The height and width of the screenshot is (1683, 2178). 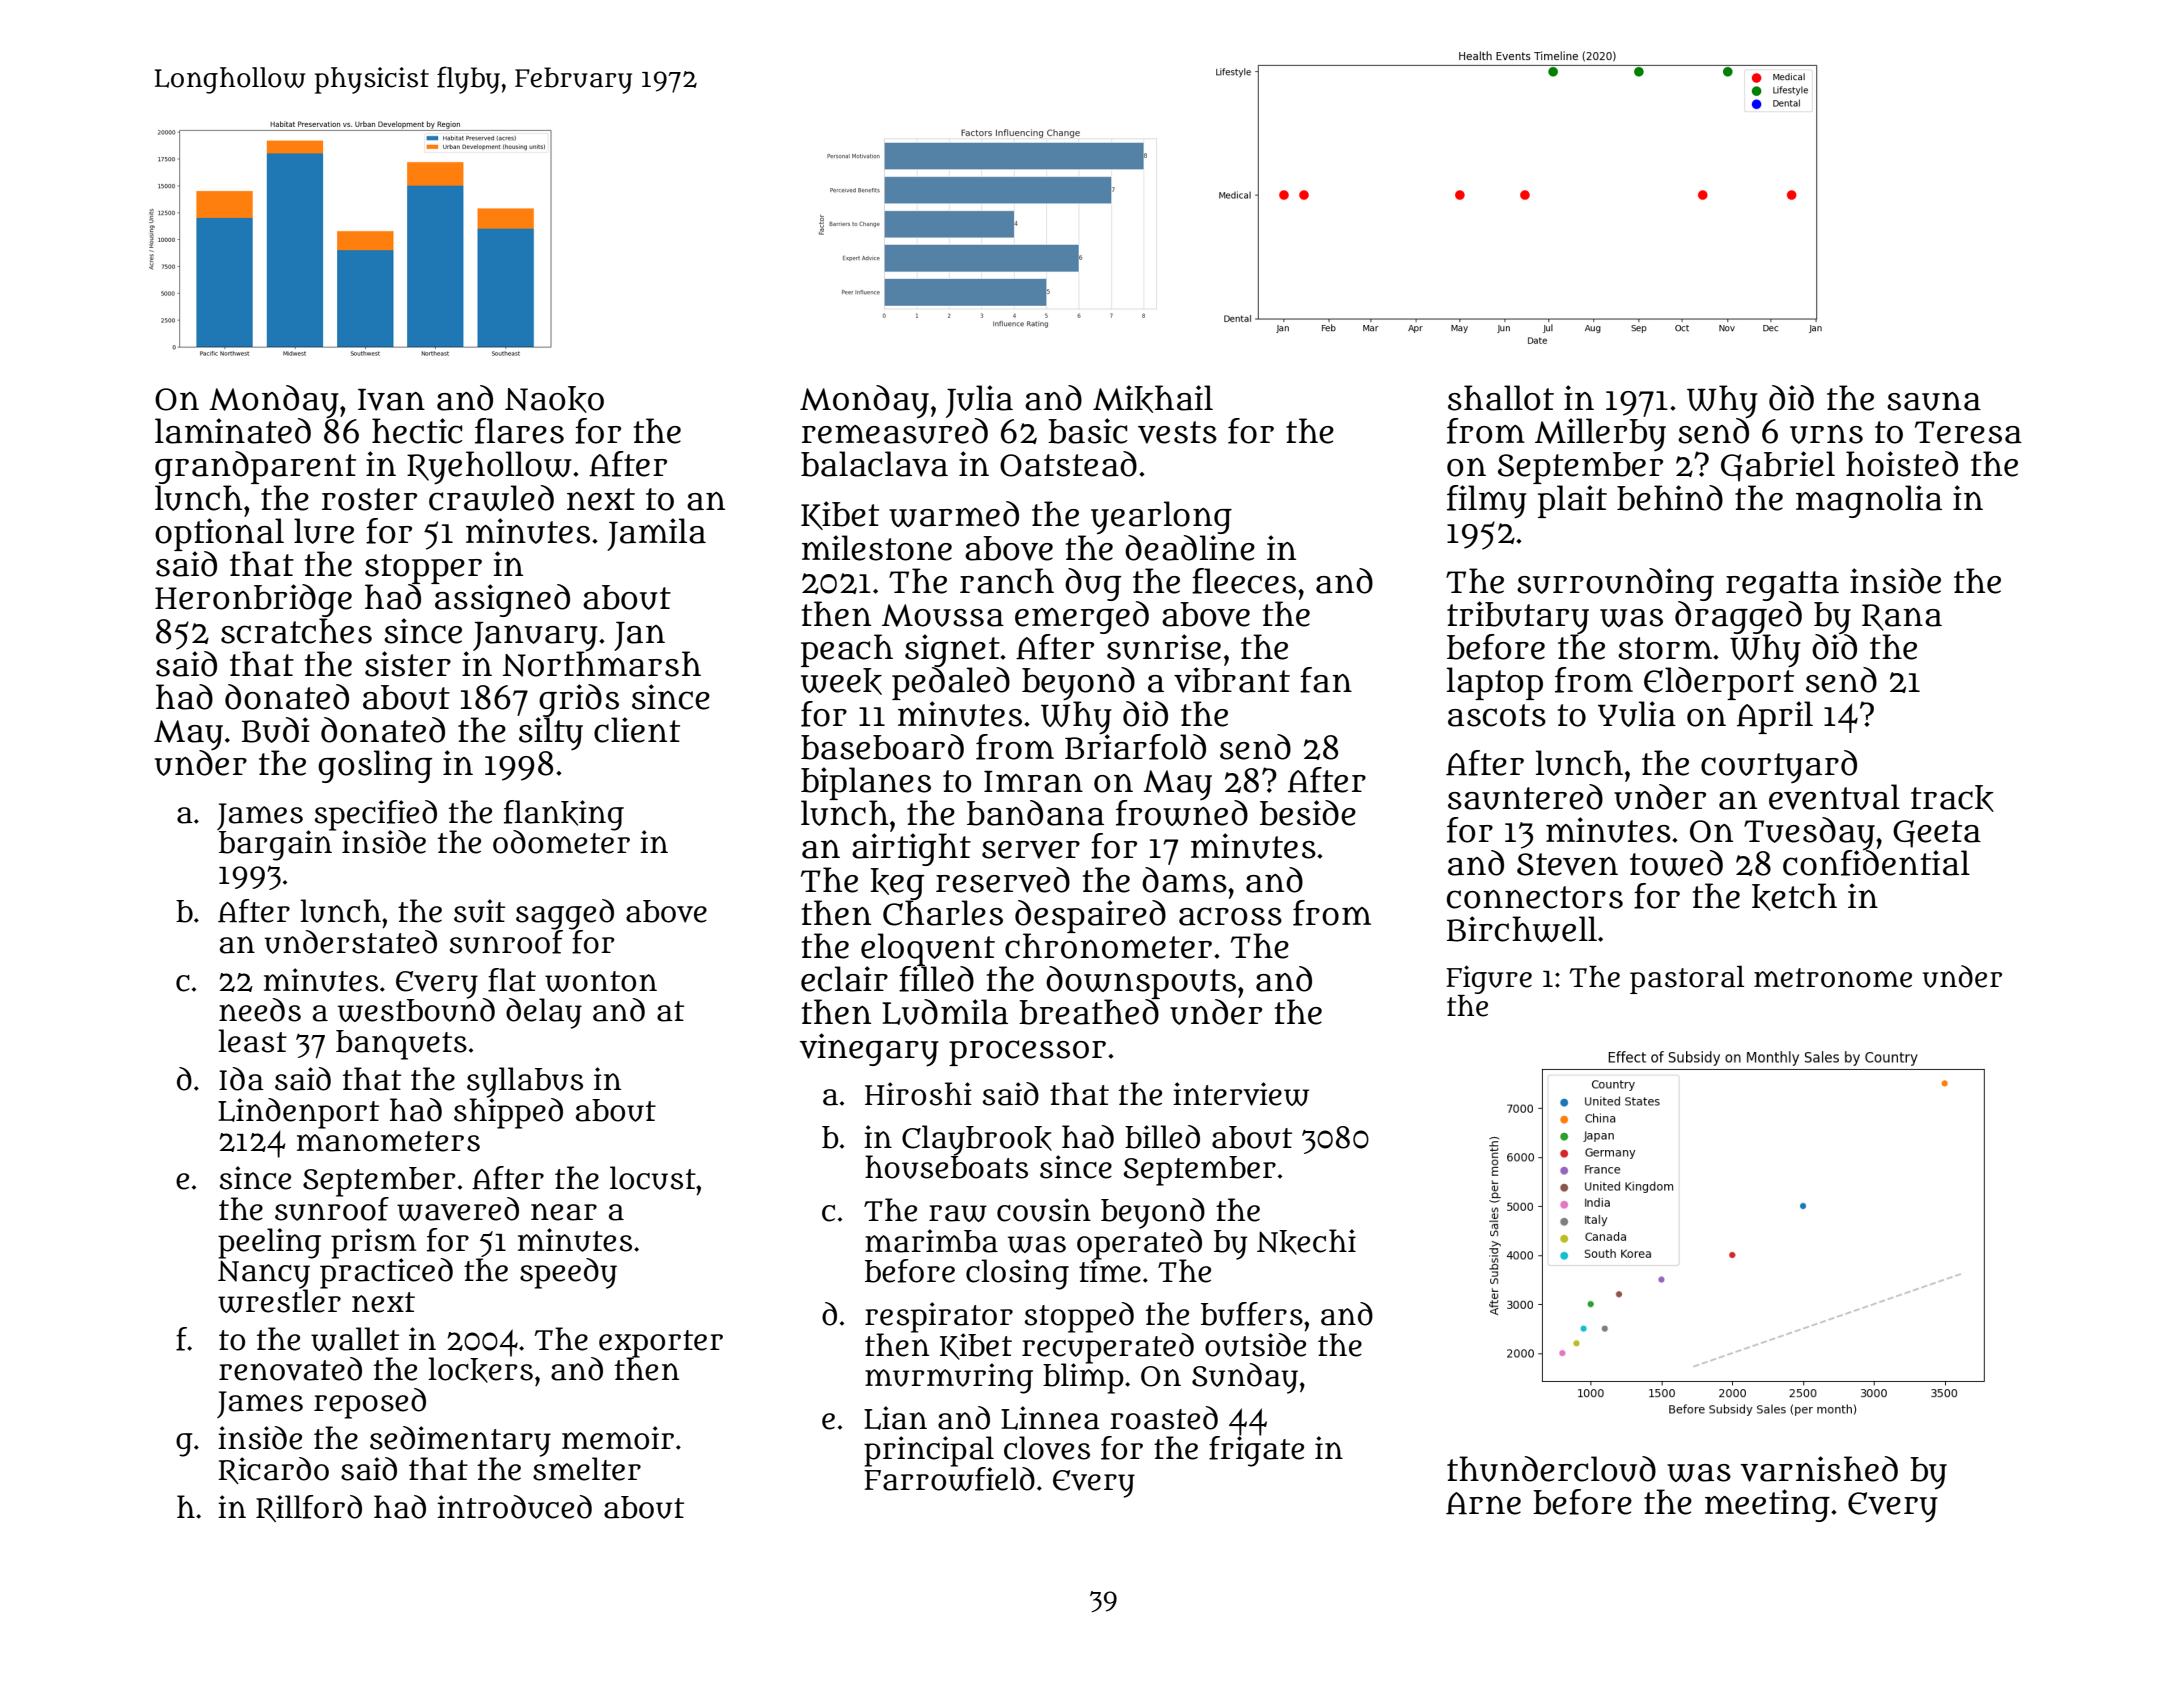 What do you see at coordinates (1161, 517) in the screenshot?
I see `yearlong` at bounding box center [1161, 517].
